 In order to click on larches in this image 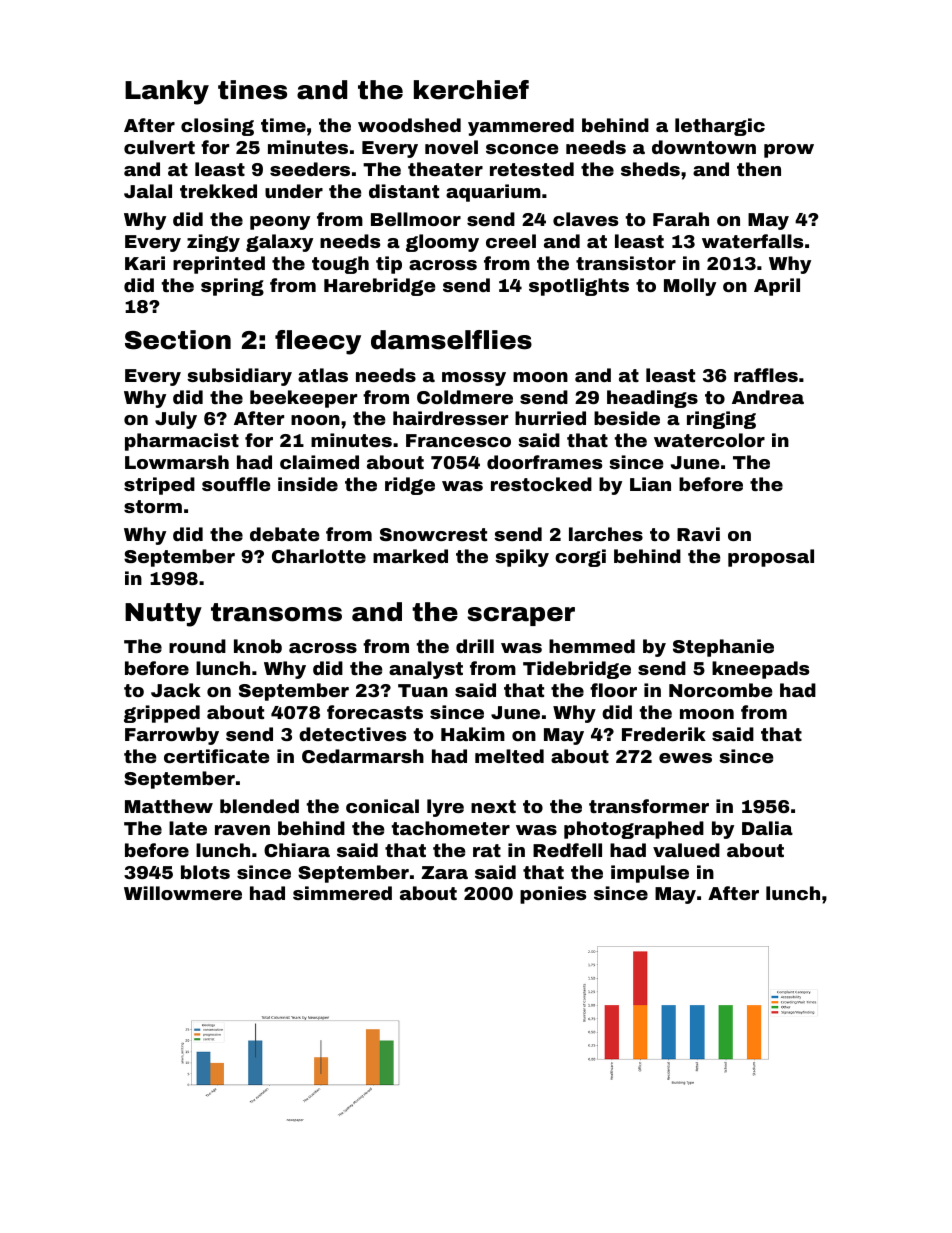, I will do `click(606, 534)`.
